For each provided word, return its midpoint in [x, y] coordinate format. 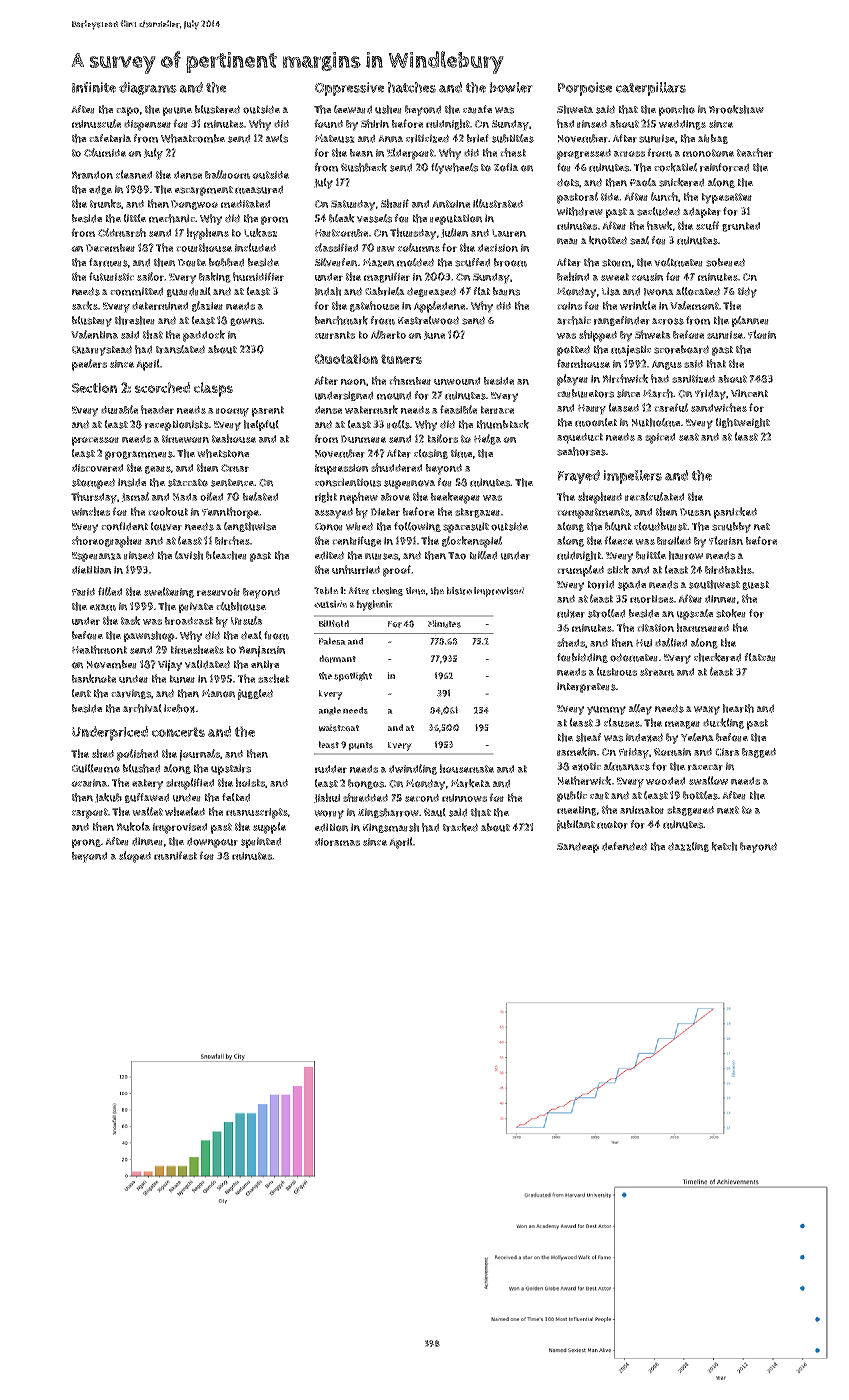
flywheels [454, 168]
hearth [738, 708]
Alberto [388, 334]
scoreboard [681, 349]
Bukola [133, 826]
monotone [708, 153]
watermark [371, 409]
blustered [217, 109]
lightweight [743, 423]
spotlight [353, 677]
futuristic [111, 276]
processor [95, 441]
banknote [94, 678]
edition [331, 827]
